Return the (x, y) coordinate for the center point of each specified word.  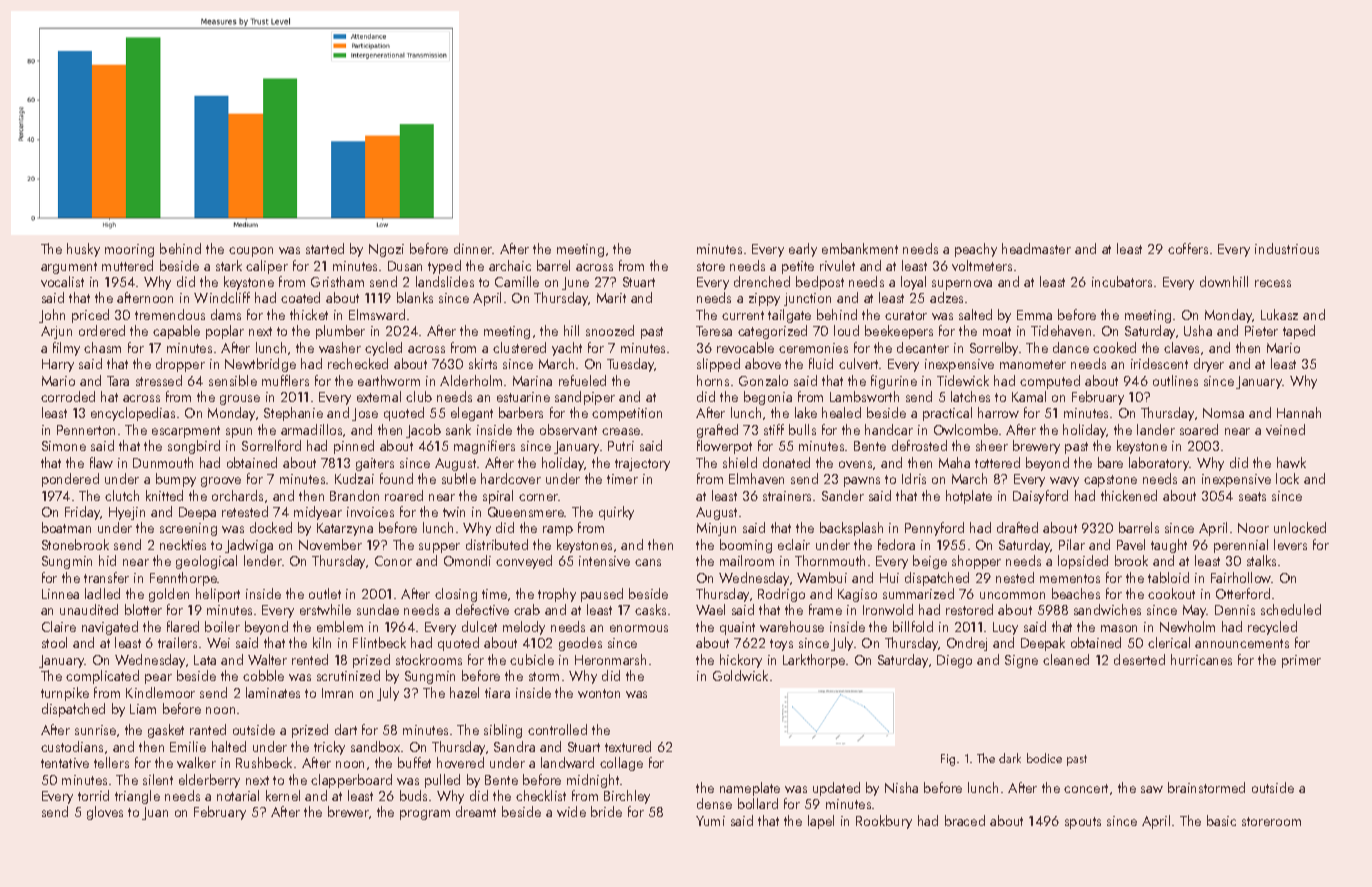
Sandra (514, 746)
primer (1301, 661)
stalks (1261, 560)
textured (628, 746)
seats (1252, 496)
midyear (318, 513)
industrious (1287, 248)
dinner (473, 248)
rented (310, 659)
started (325, 248)
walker (196, 762)
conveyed (524, 562)
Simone (64, 446)
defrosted (919, 445)
